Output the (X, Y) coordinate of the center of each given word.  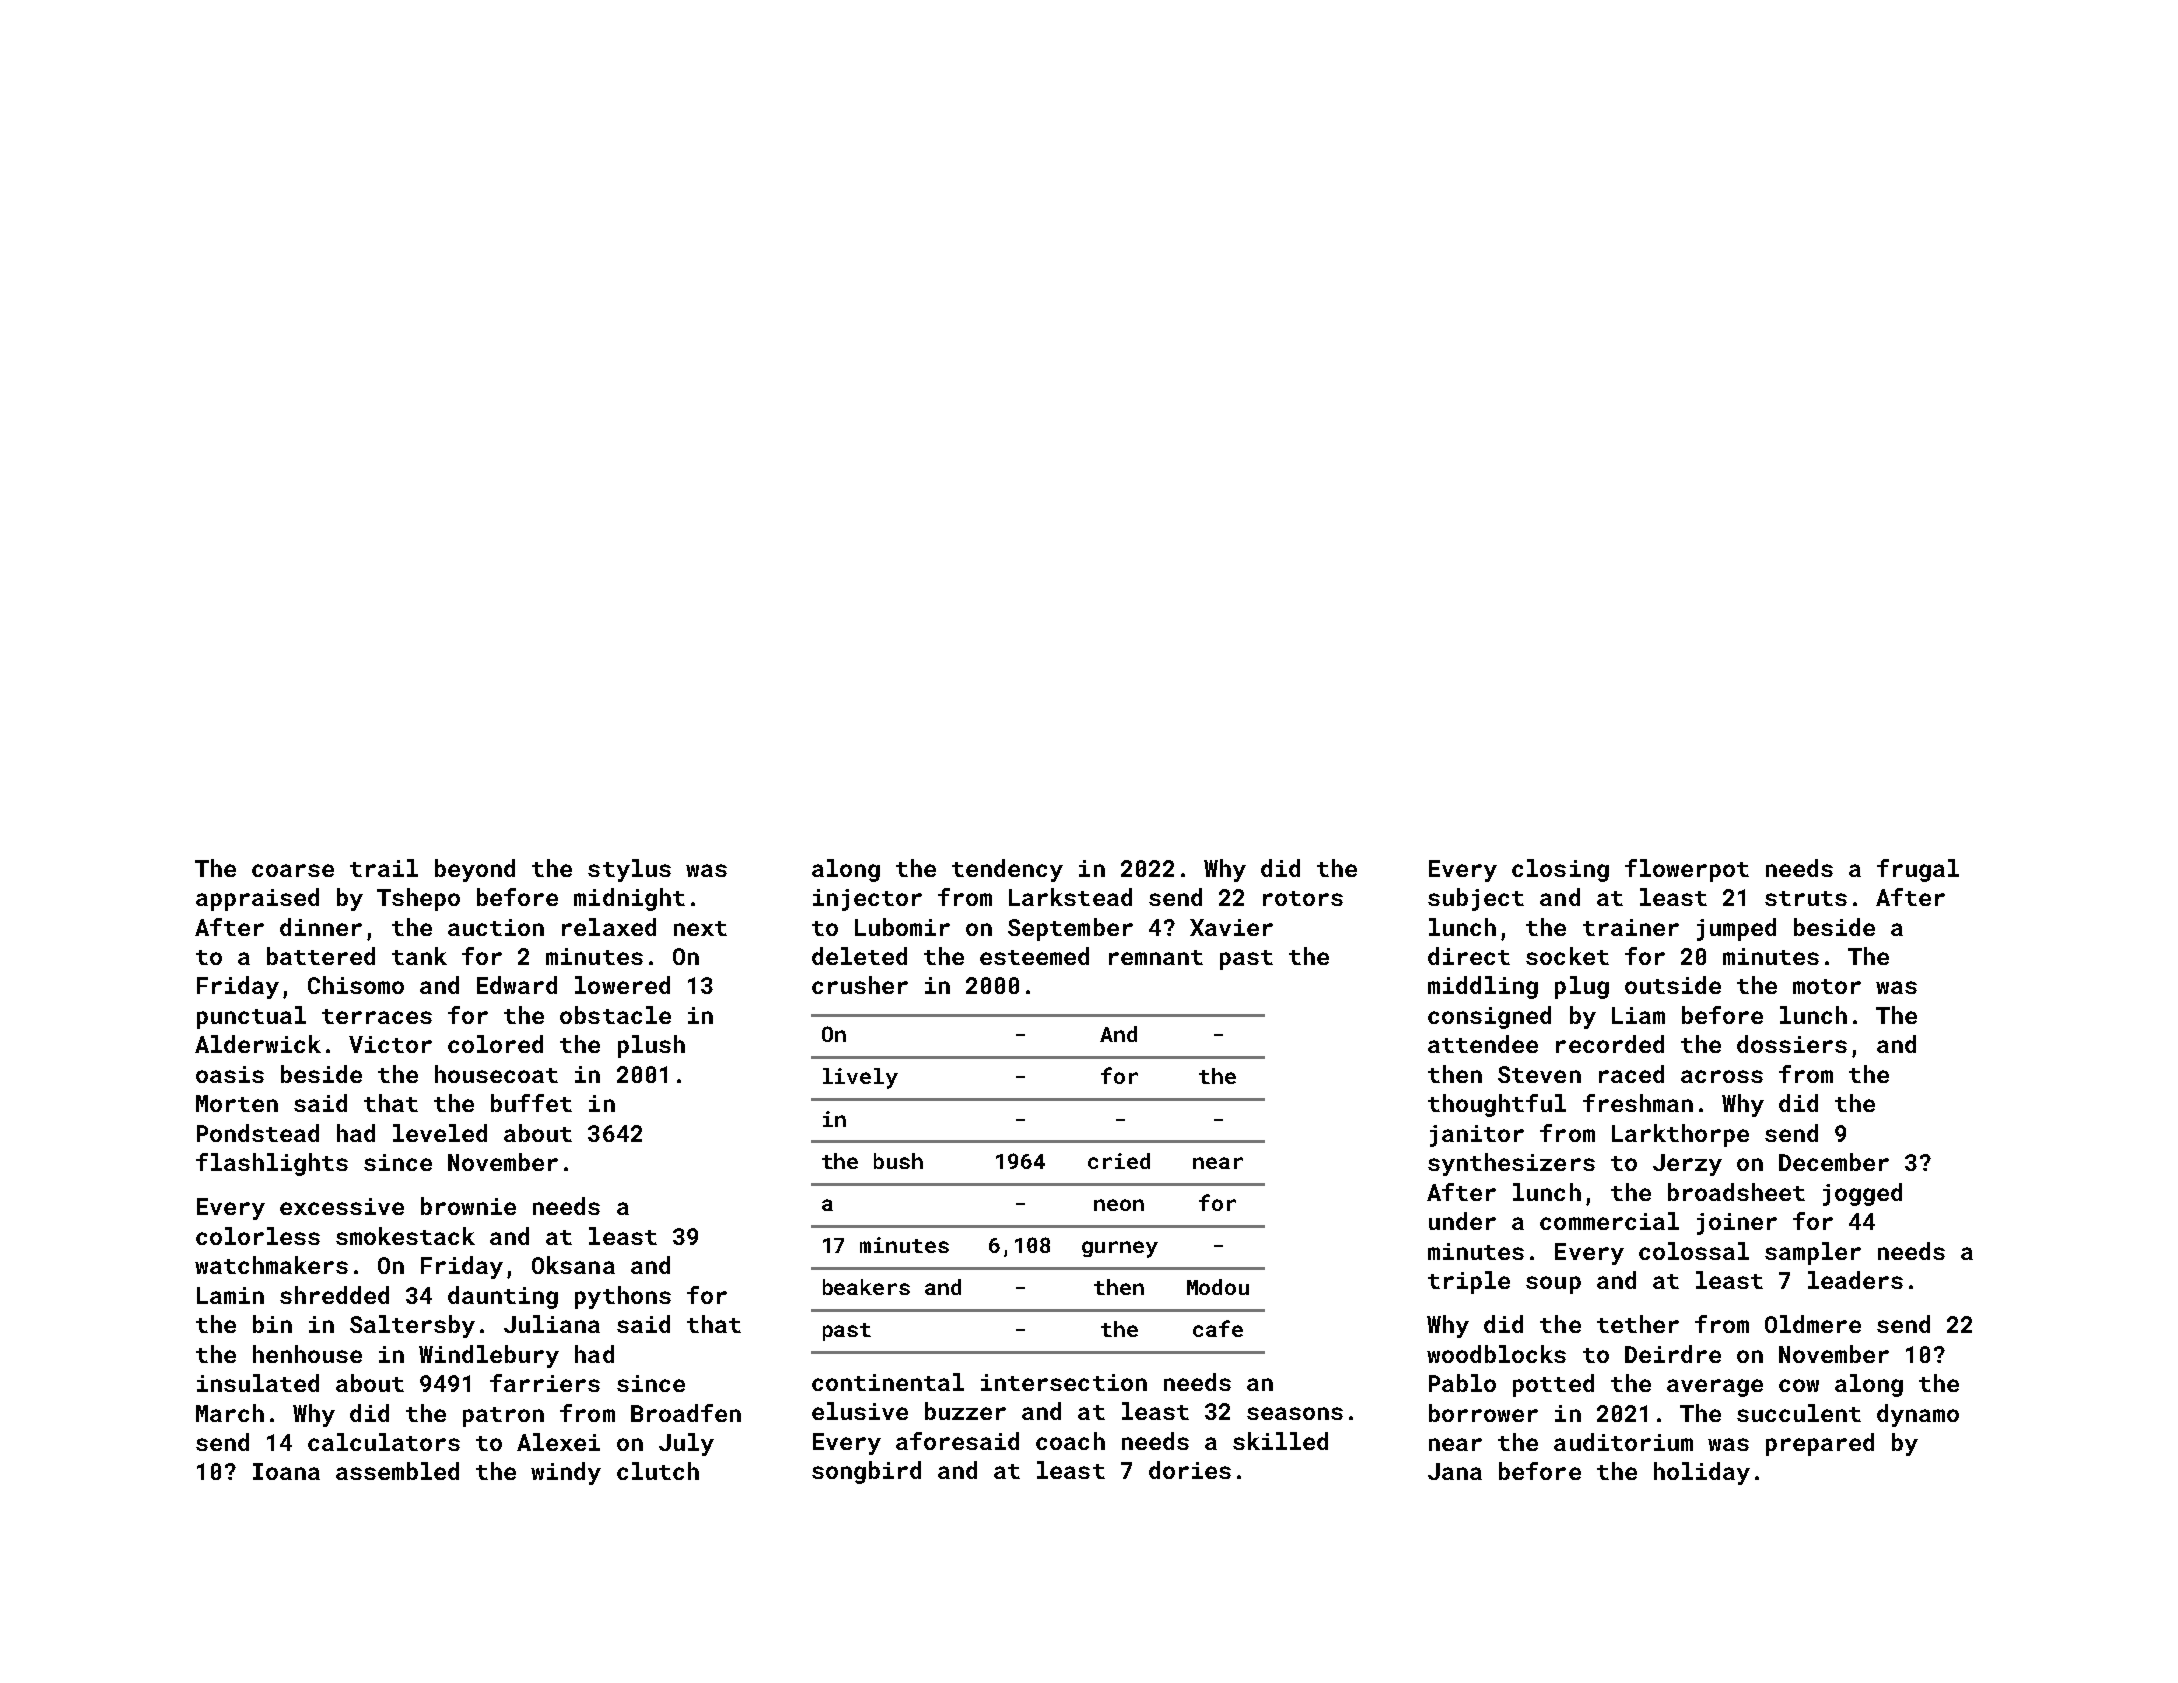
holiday (1702, 1473)
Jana (1455, 1471)
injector (867, 900)
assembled (397, 1471)
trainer (1631, 927)
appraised (257, 899)
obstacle (615, 1015)
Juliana (552, 1324)
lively (860, 1078)
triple (1469, 1282)
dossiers (1792, 1044)
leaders (1855, 1280)
